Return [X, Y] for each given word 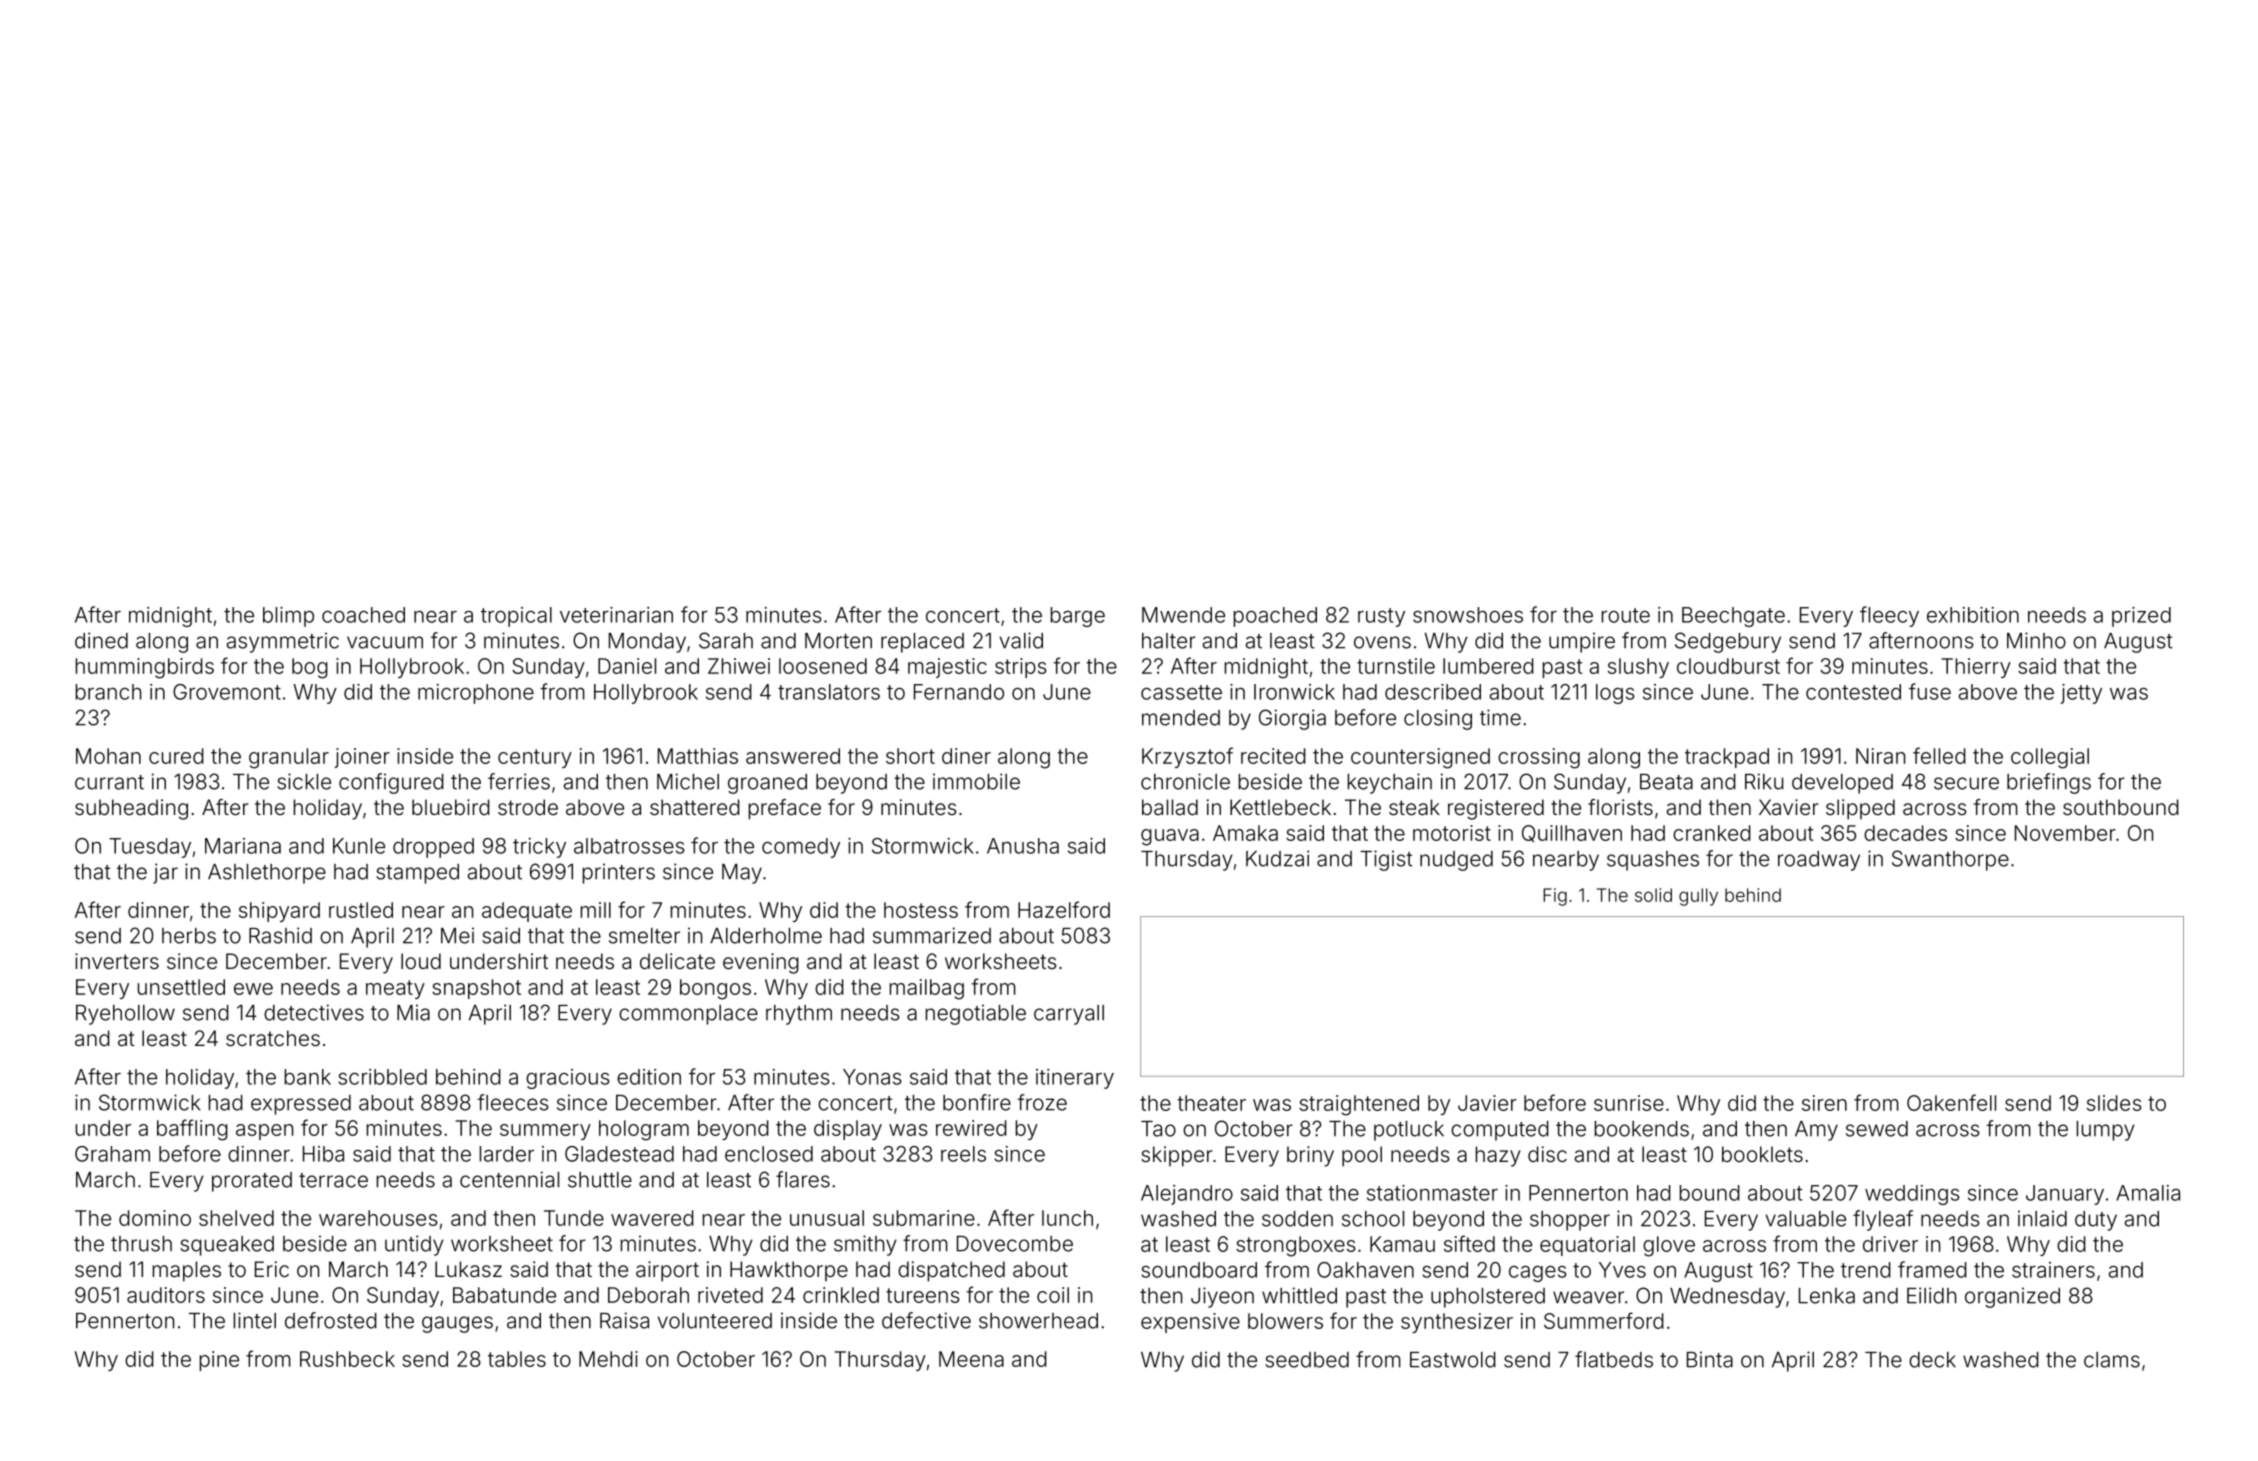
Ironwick [1294, 692]
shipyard [279, 912]
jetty [2081, 694]
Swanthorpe [1950, 860]
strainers [2053, 1270]
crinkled [841, 1295]
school [1373, 1219]
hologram [644, 1130]
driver [1890, 1244]
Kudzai [1277, 858]
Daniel [627, 666]
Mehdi [608, 1359]
